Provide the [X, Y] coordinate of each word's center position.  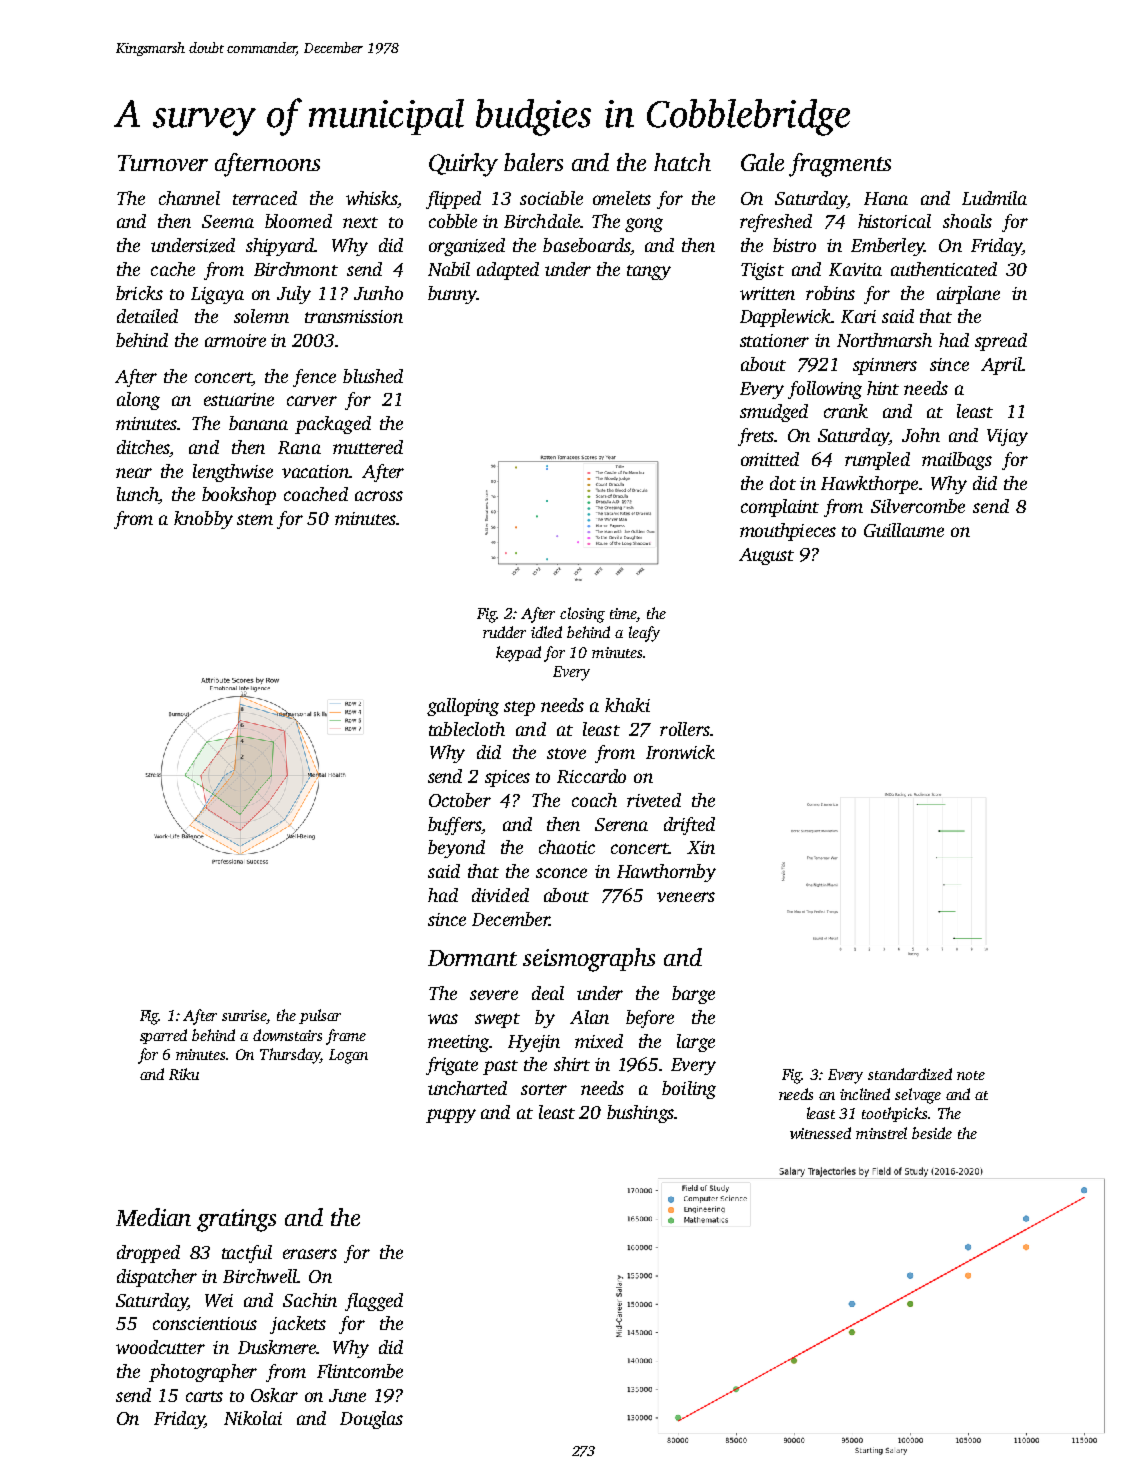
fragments [840, 165]
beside [932, 1133]
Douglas [371, 1420]
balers [533, 162]
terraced [265, 198]
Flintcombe [360, 1371]
